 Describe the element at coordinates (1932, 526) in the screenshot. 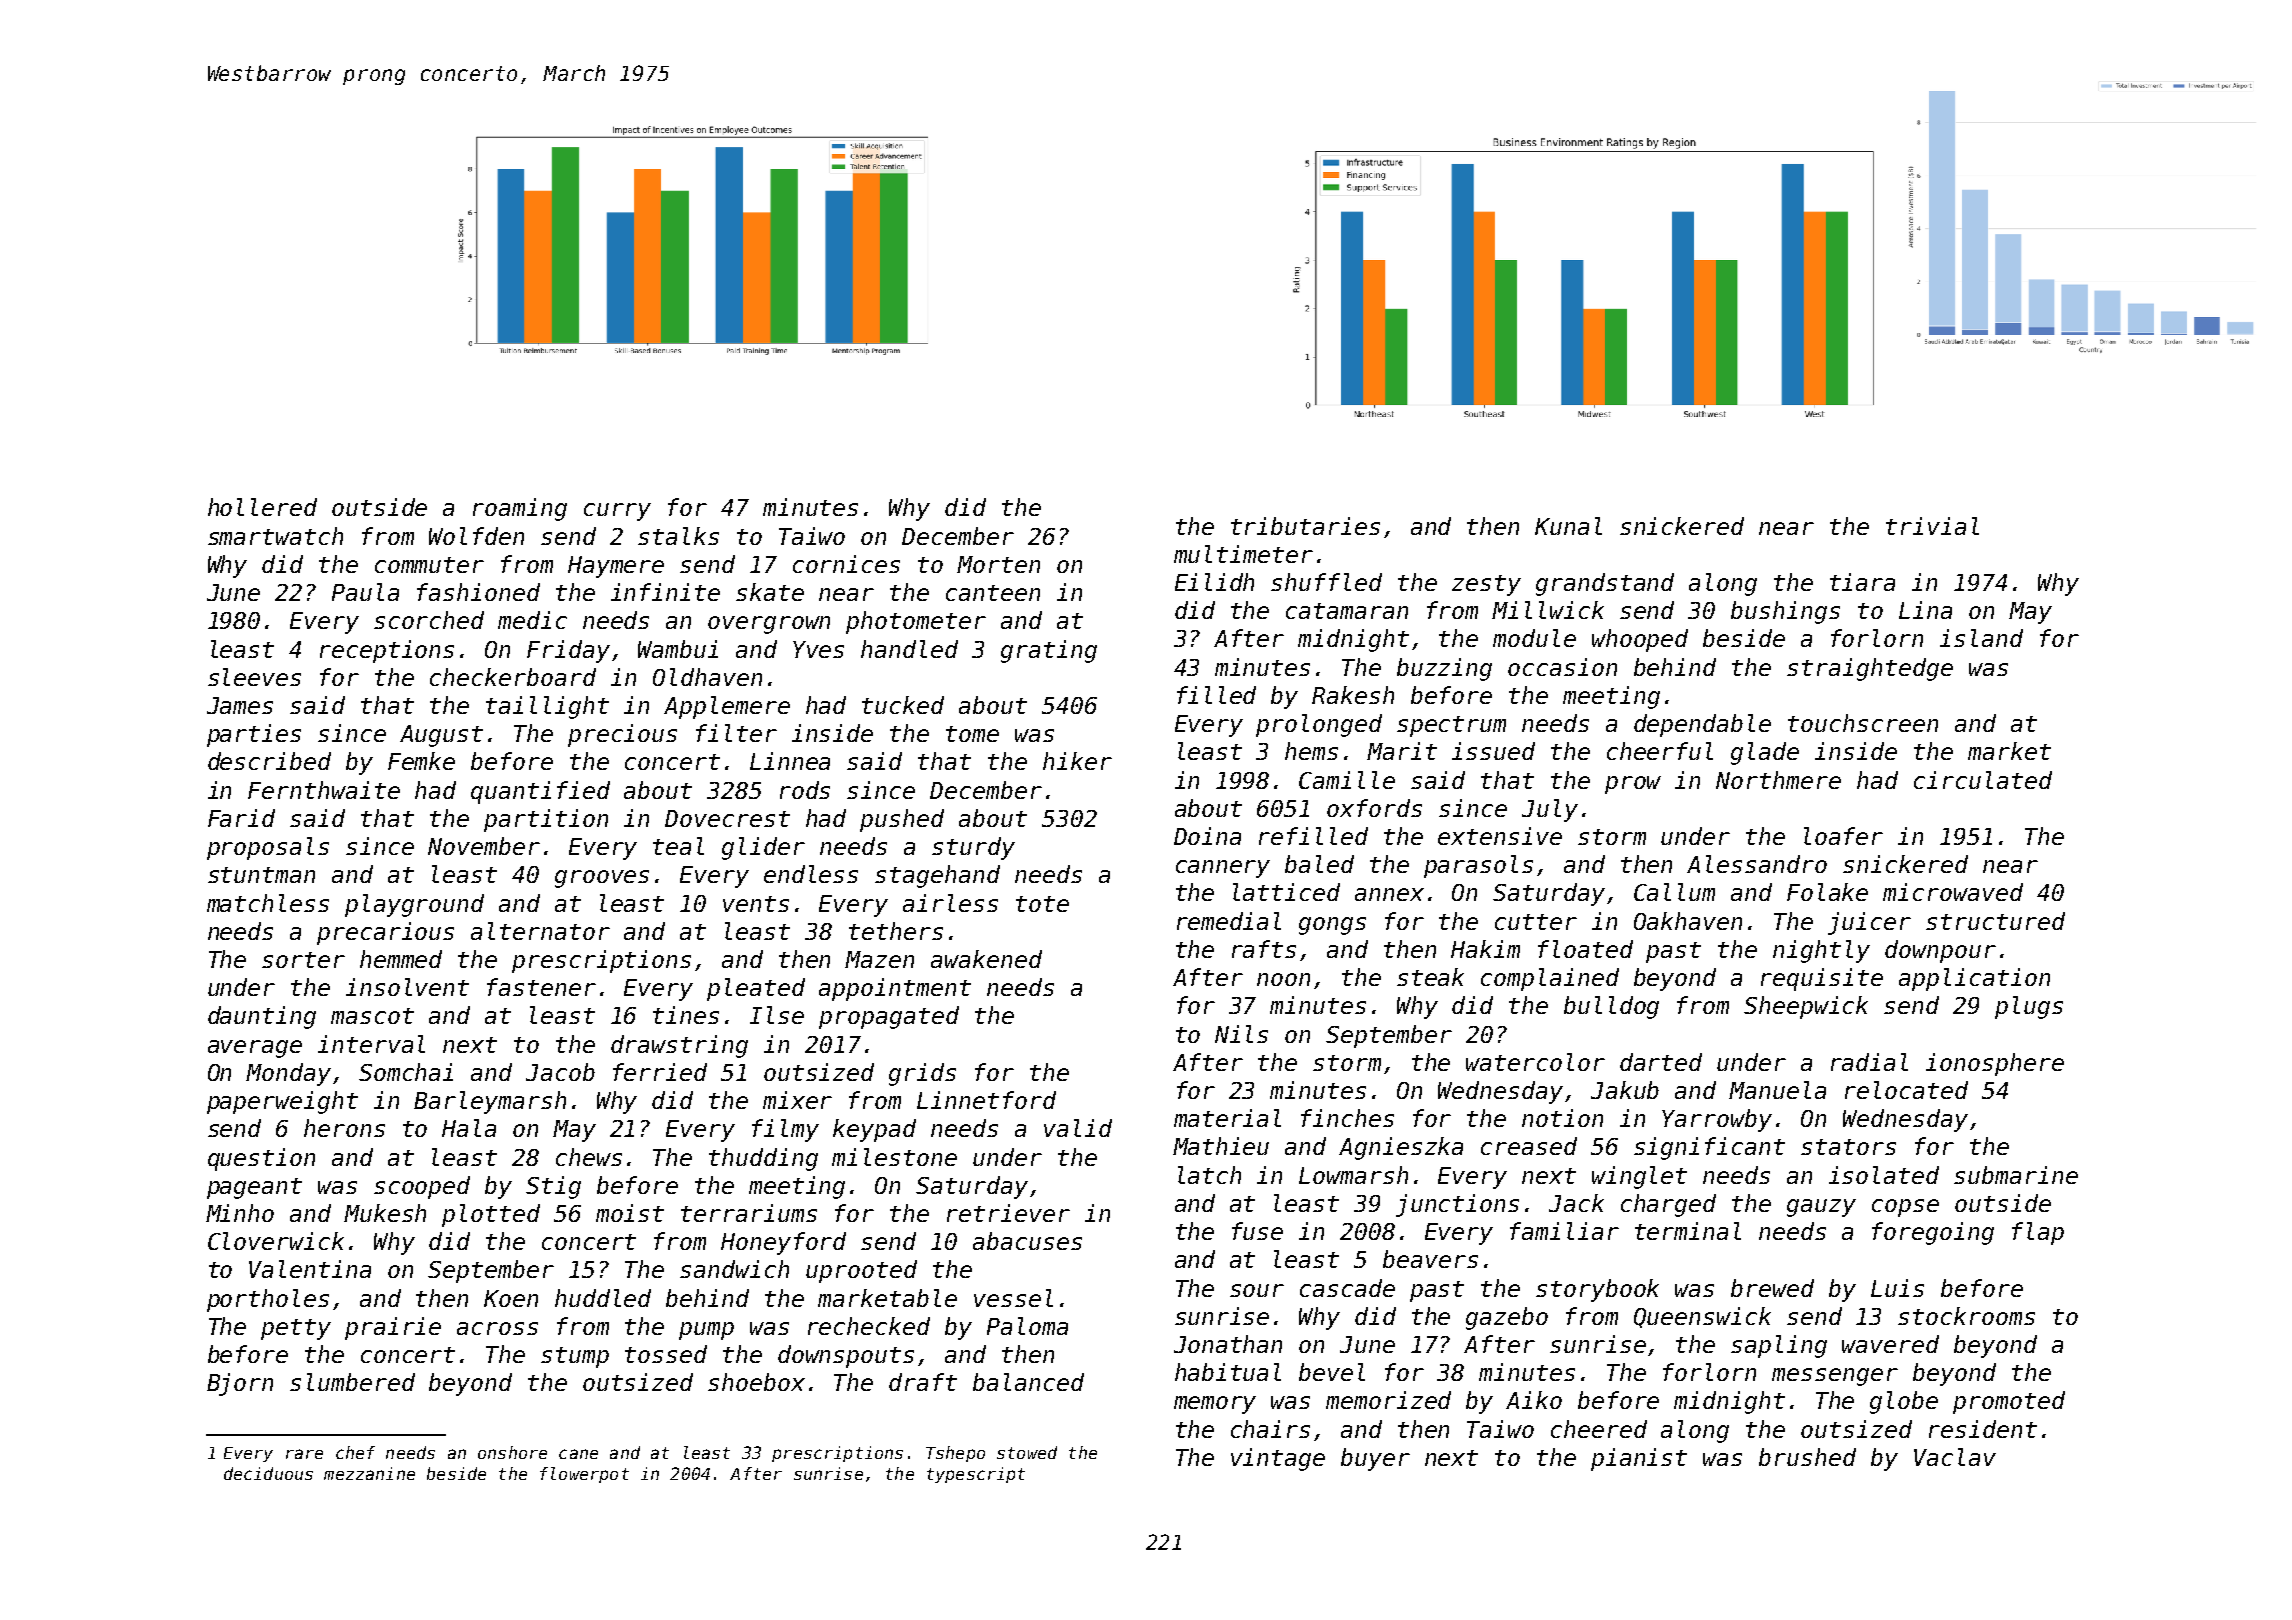

I see `trivial` at that location.
